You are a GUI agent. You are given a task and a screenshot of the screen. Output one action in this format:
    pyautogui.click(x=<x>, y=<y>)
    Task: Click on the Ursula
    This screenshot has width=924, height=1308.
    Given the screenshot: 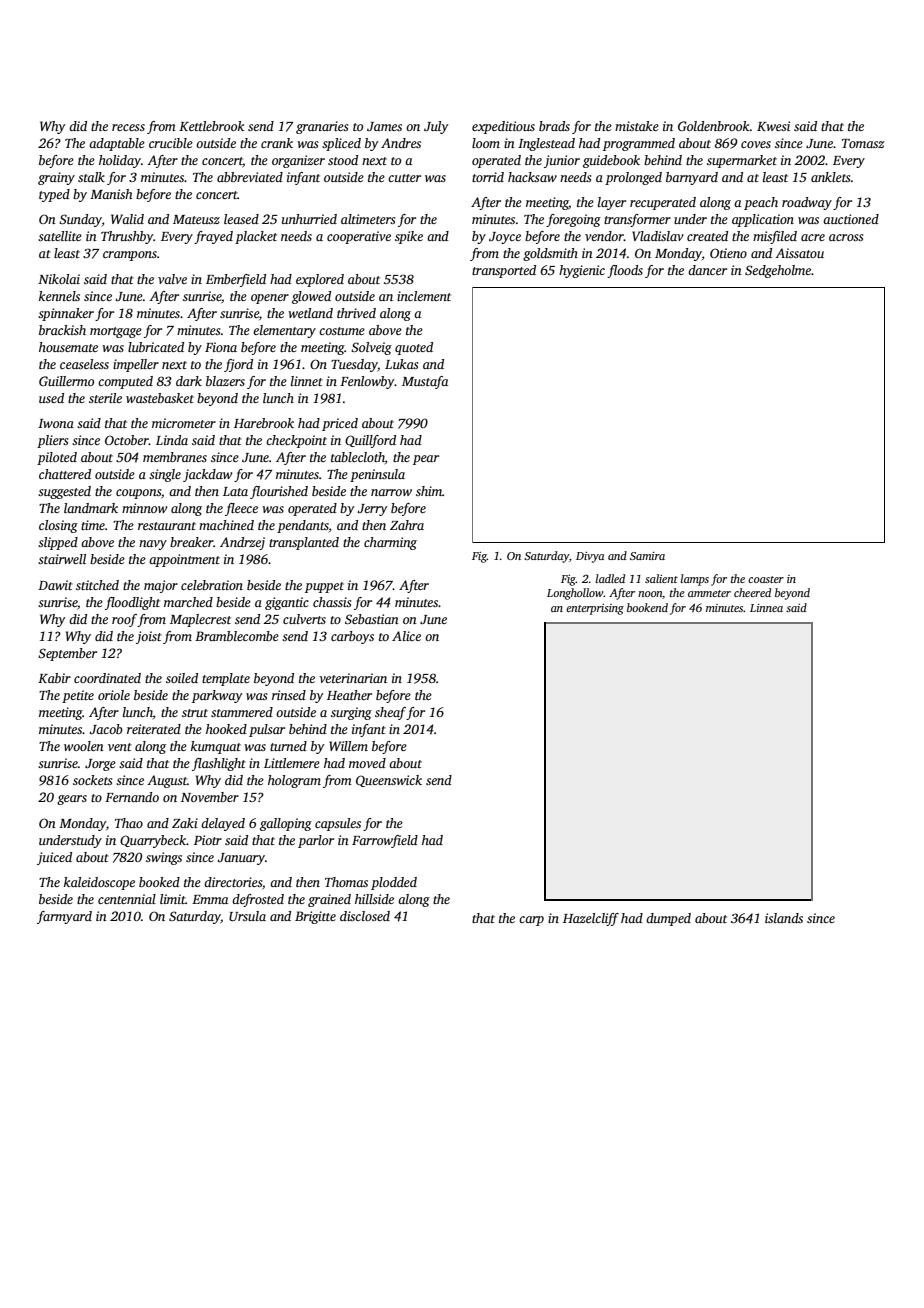 What is the action you would take?
    pyautogui.click(x=247, y=916)
